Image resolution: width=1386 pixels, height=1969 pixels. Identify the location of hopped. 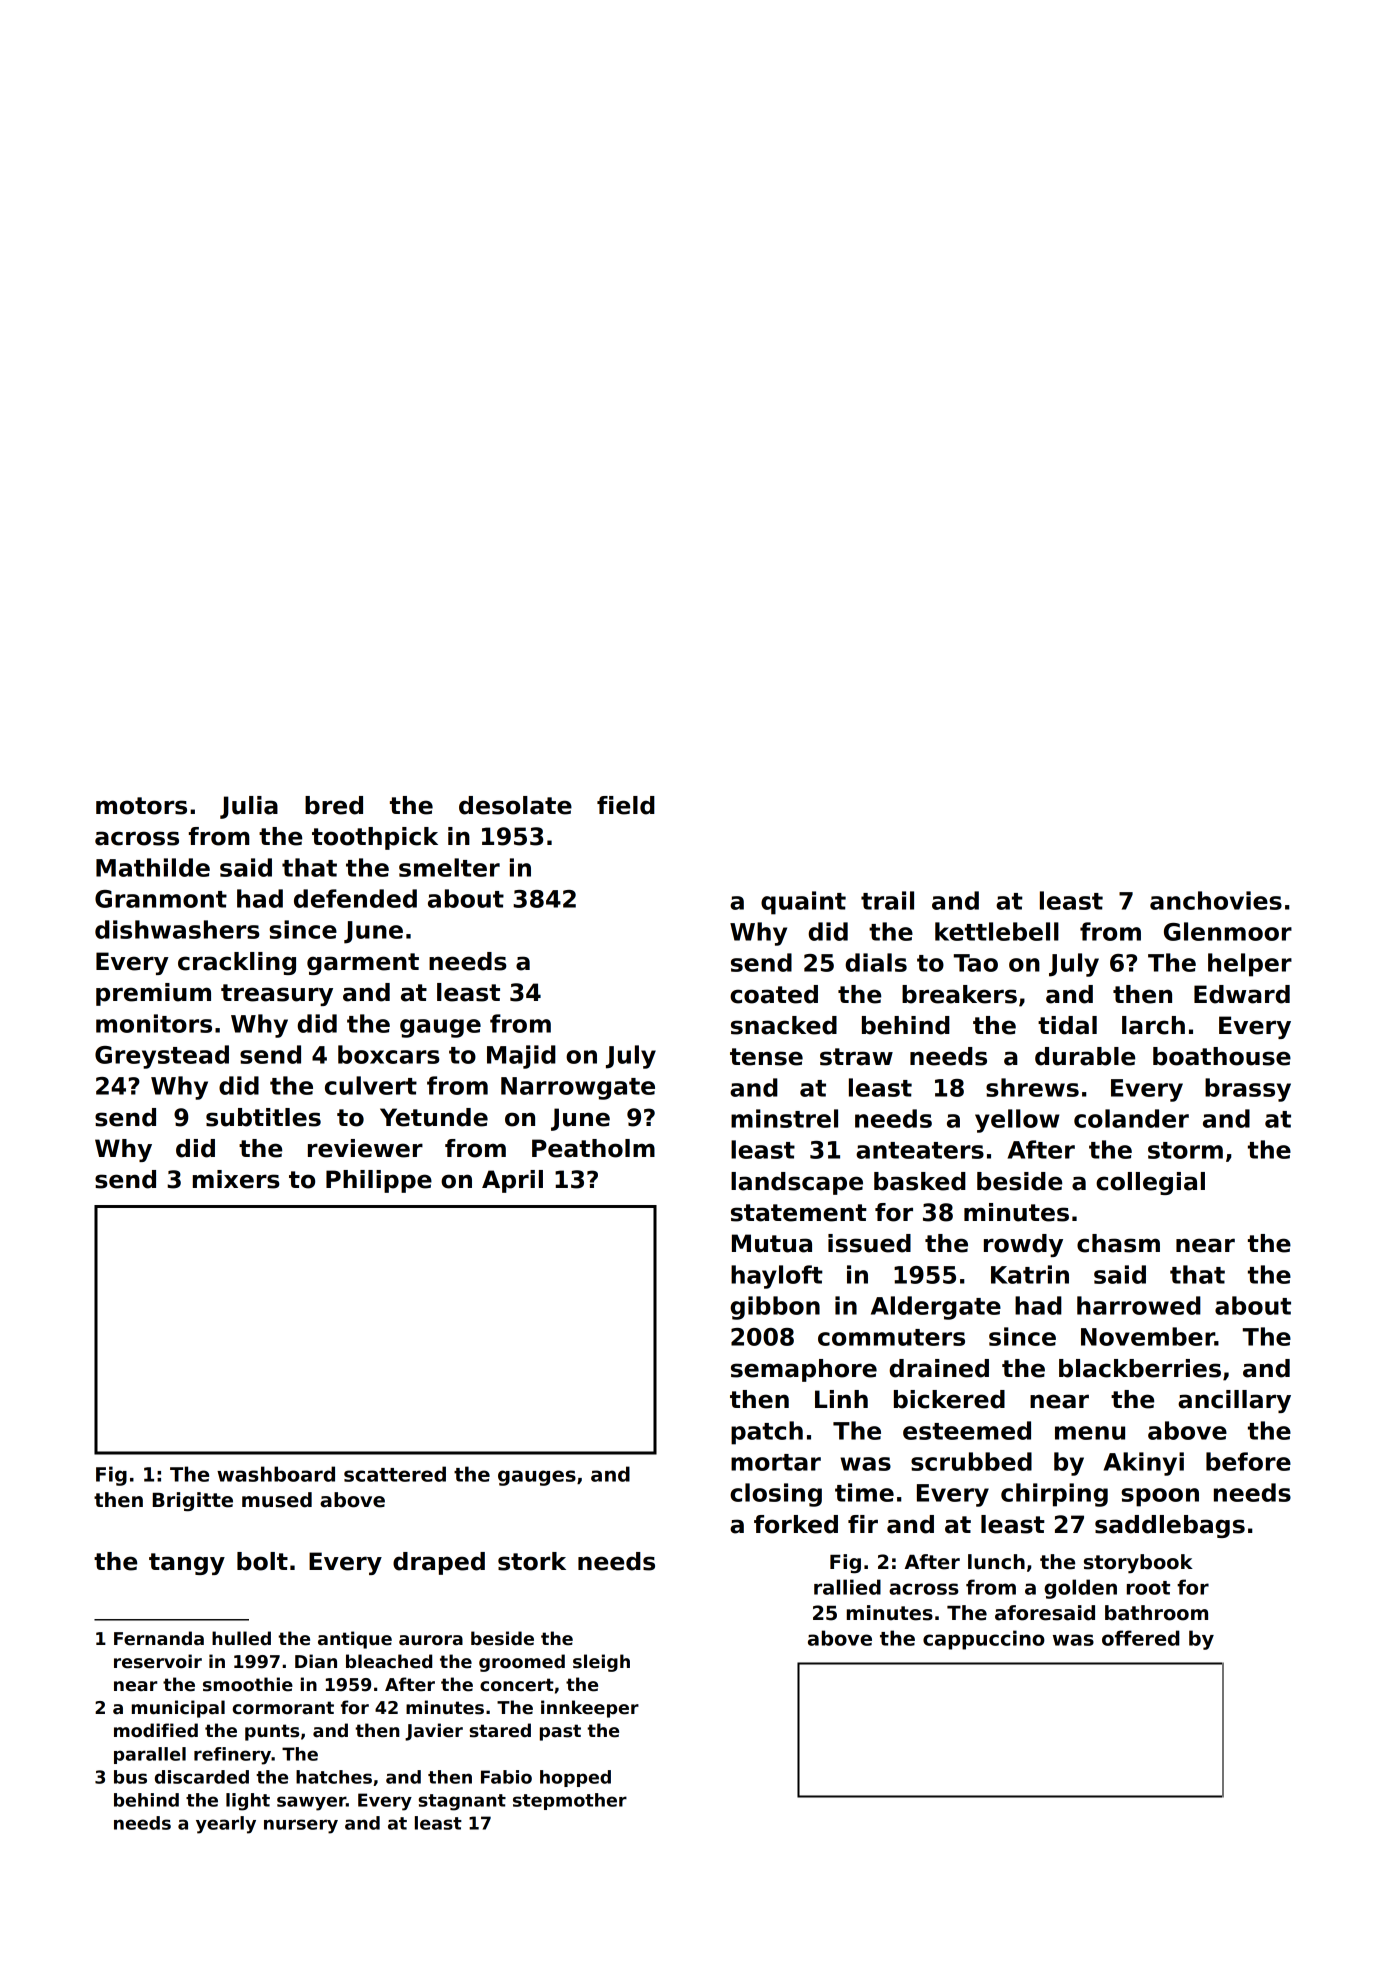
(575, 1778).
